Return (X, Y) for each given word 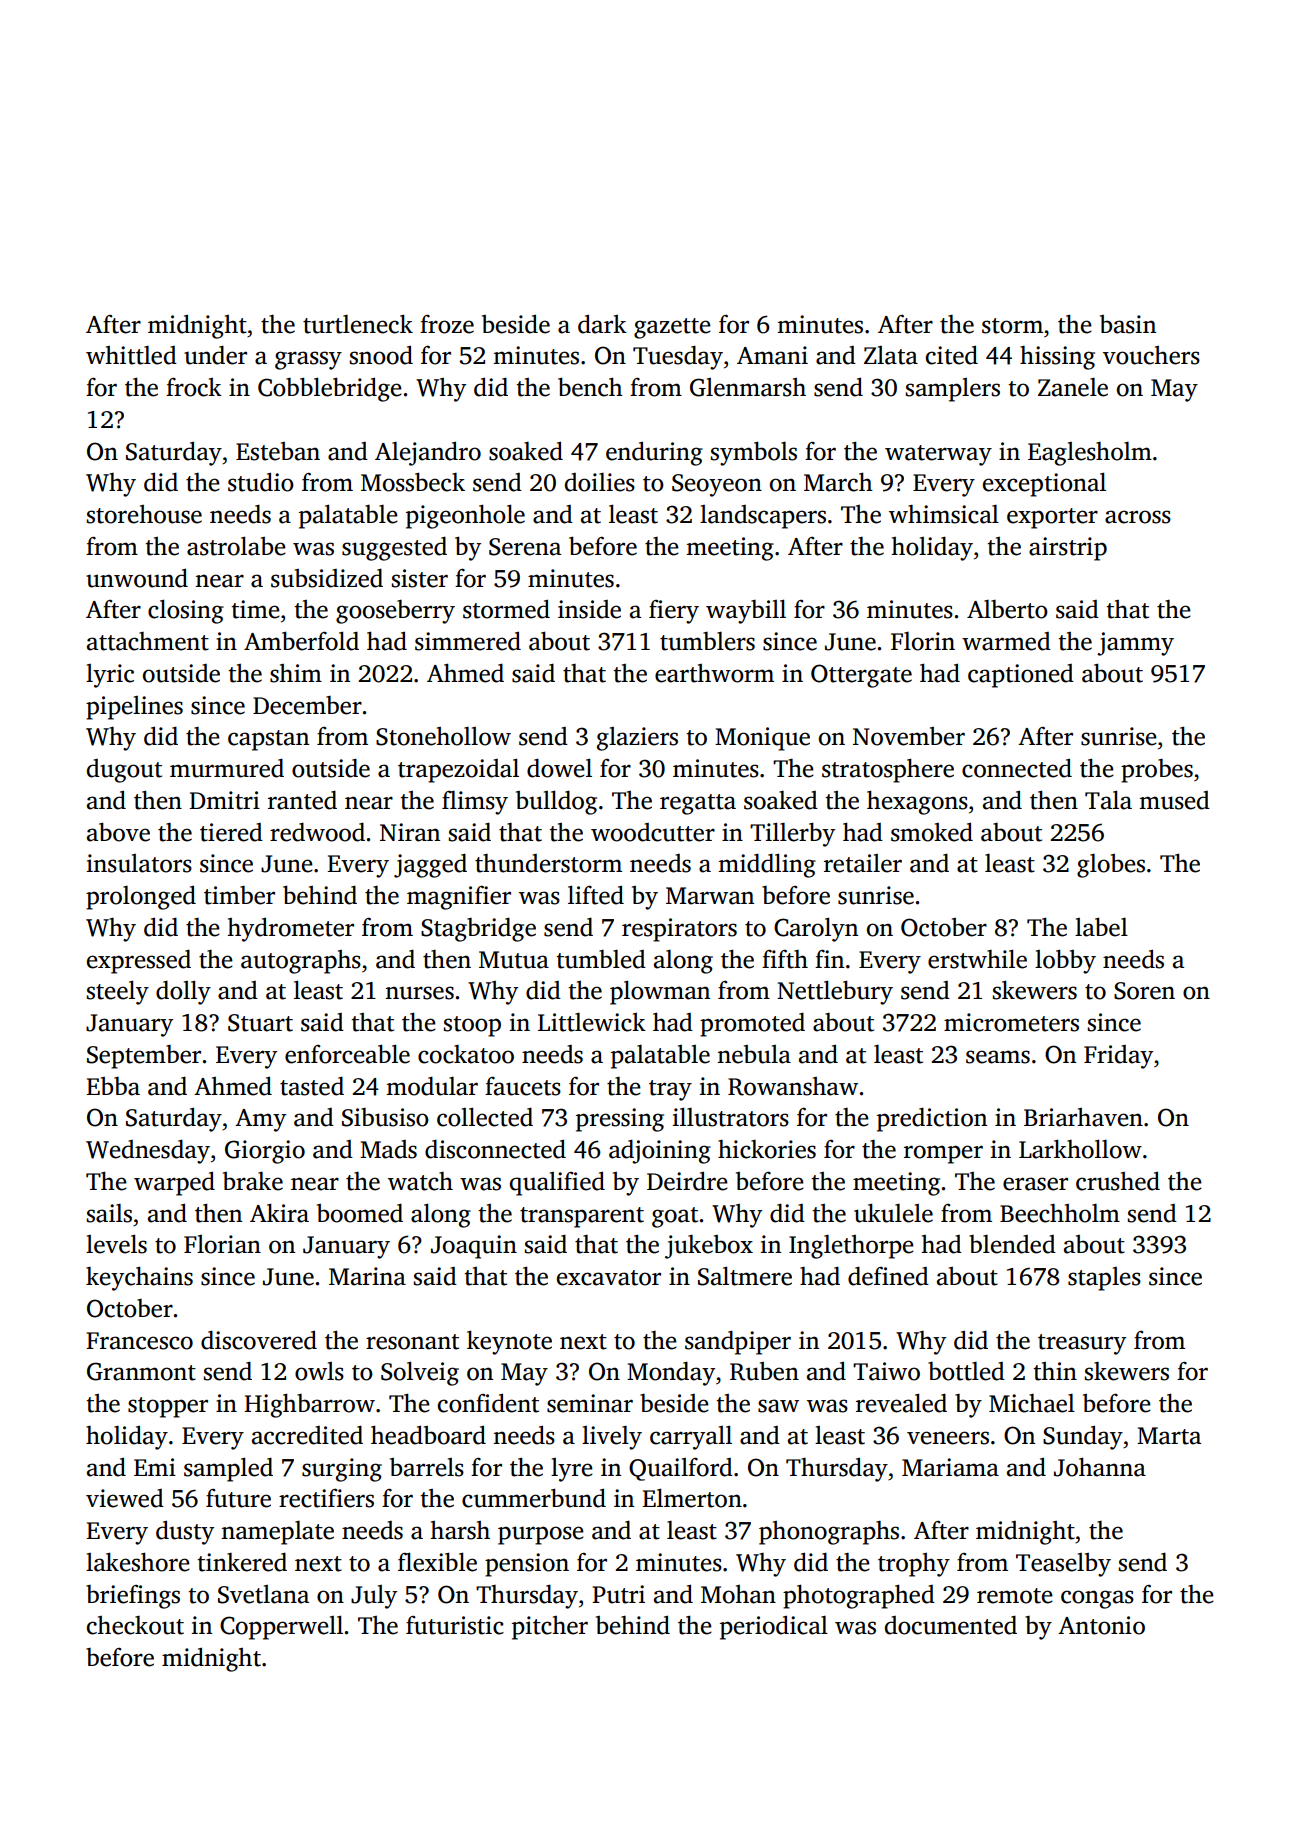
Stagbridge (478, 929)
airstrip (1068, 549)
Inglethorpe (851, 1246)
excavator (609, 1278)
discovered (259, 1340)
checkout (135, 1625)
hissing (1057, 358)
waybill (746, 611)
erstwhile (977, 959)
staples (1104, 1279)
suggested (394, 548)
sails (109, 1213)
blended (1012, 1244)
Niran (410, 832)
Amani (772, 355)
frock (194, 387)
